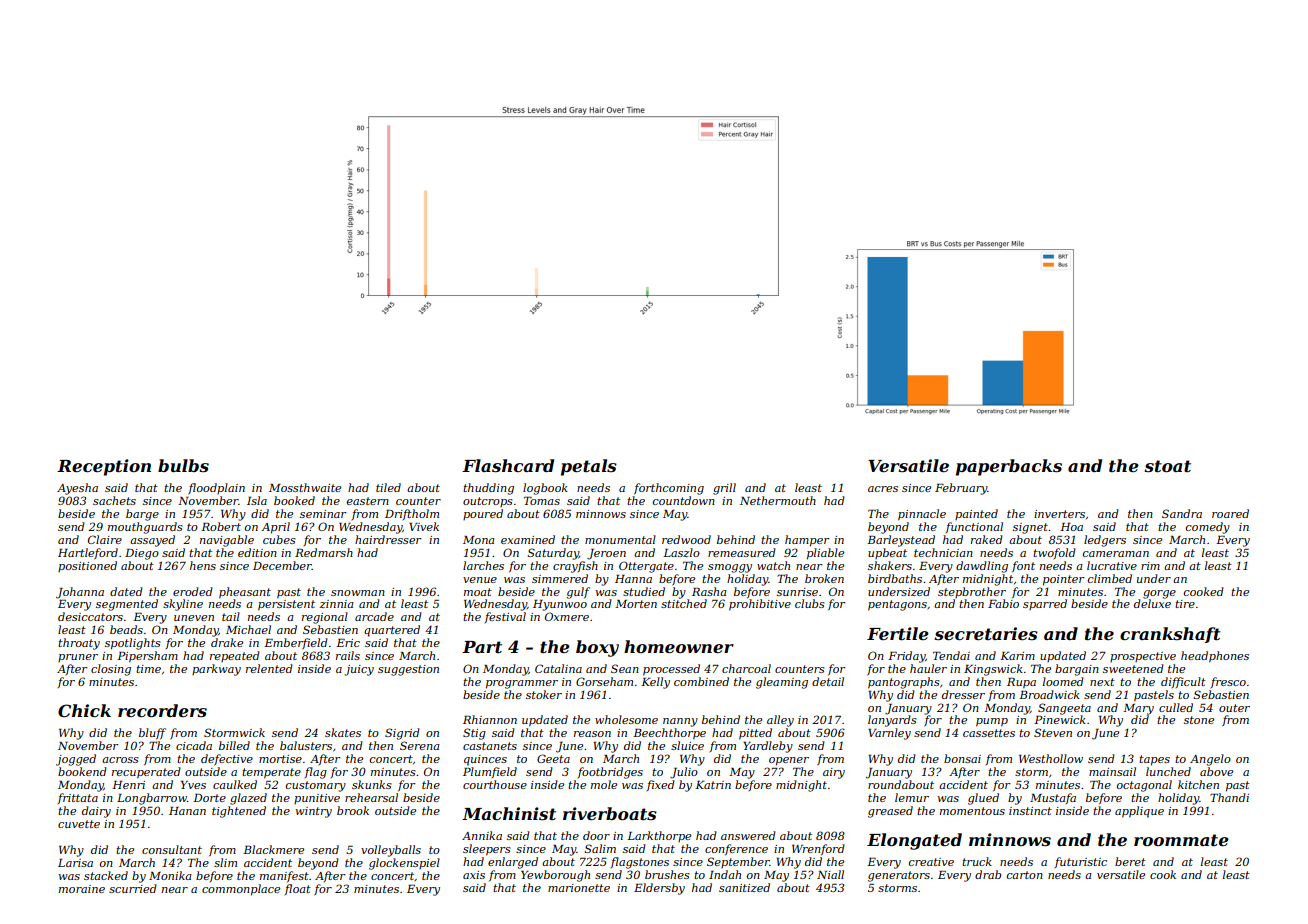 The height and width of the screenshot is (924, 1308). Describe the element at coordinates (545, 489) in the screenshot. I see `logbook` at that location.
